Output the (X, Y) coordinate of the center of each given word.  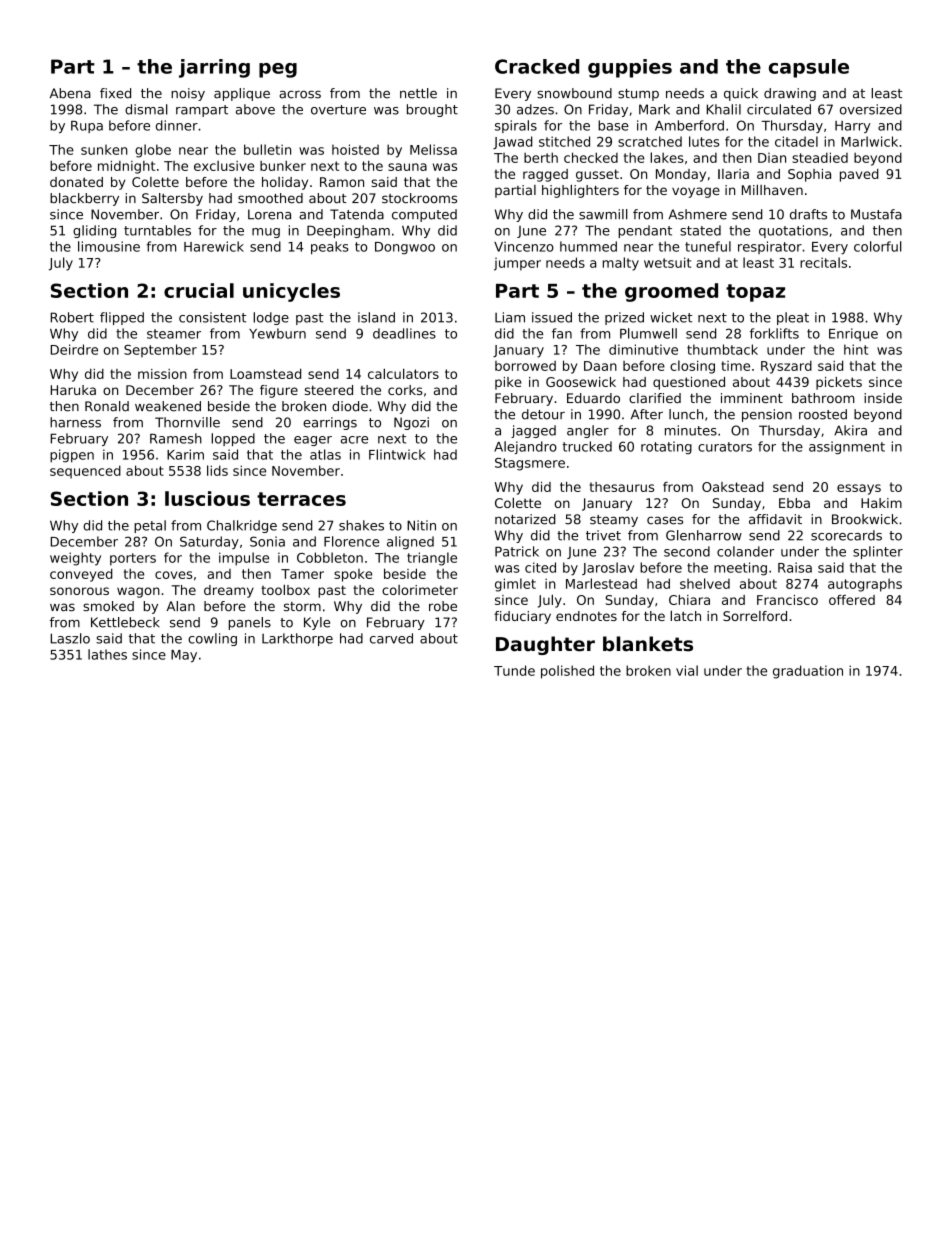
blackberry (84, 199)
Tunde (514, 670)
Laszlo (70, 638)
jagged (533, 431)
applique (242, 94)
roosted (823, 414)
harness (75, 422)
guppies (630, 68)
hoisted (355, 149)
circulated (779, 109)
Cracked (537, 66)
